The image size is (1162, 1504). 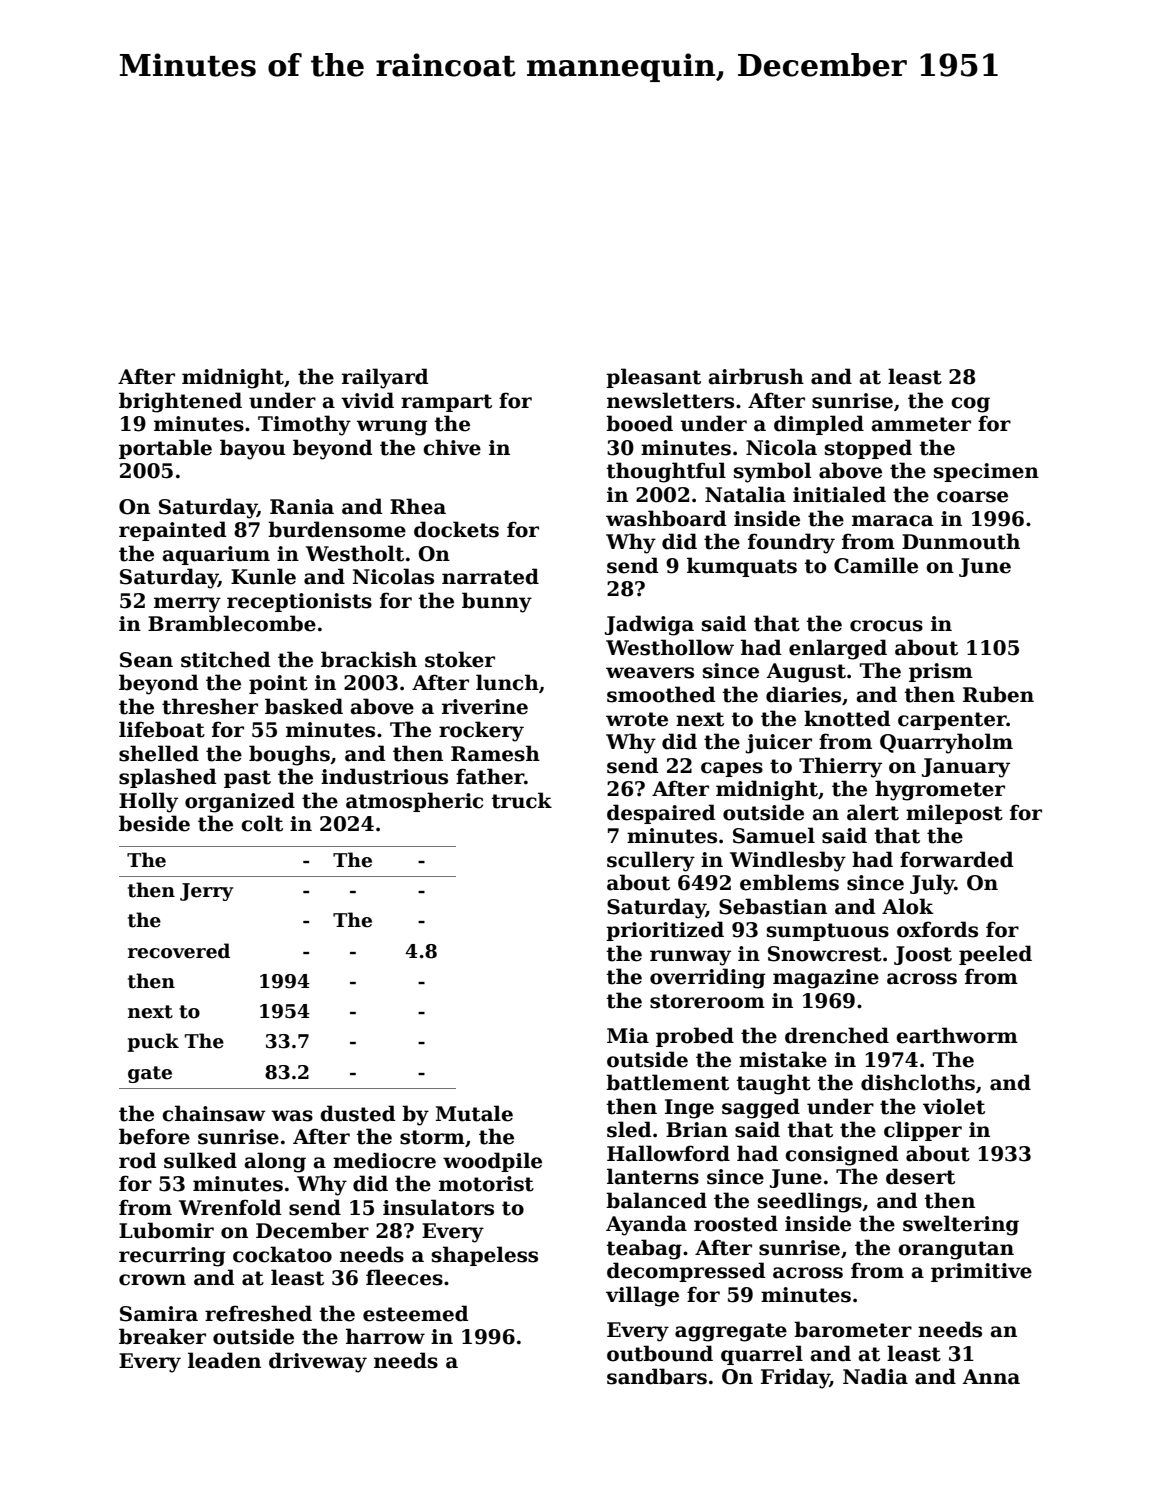 What do you see at coordinates (629, 1129) in the document?
I see `sled` at bounding box center [629, 1129].
